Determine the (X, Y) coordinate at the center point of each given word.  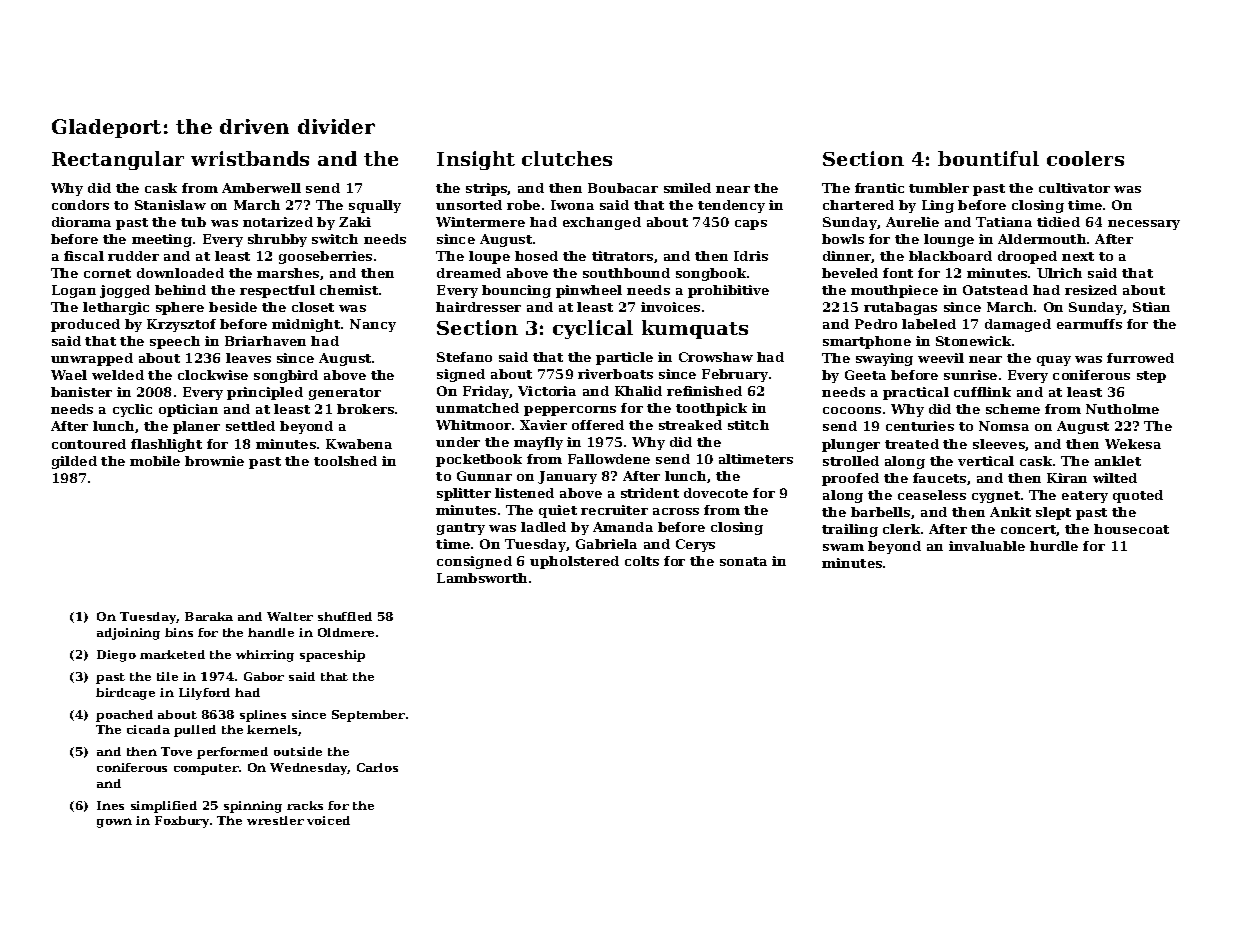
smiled (687, 188)
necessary (1144, 225)
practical (916, 393)
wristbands (250, 158)
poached (124, 716)
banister (81, 392)
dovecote (716, 493)
